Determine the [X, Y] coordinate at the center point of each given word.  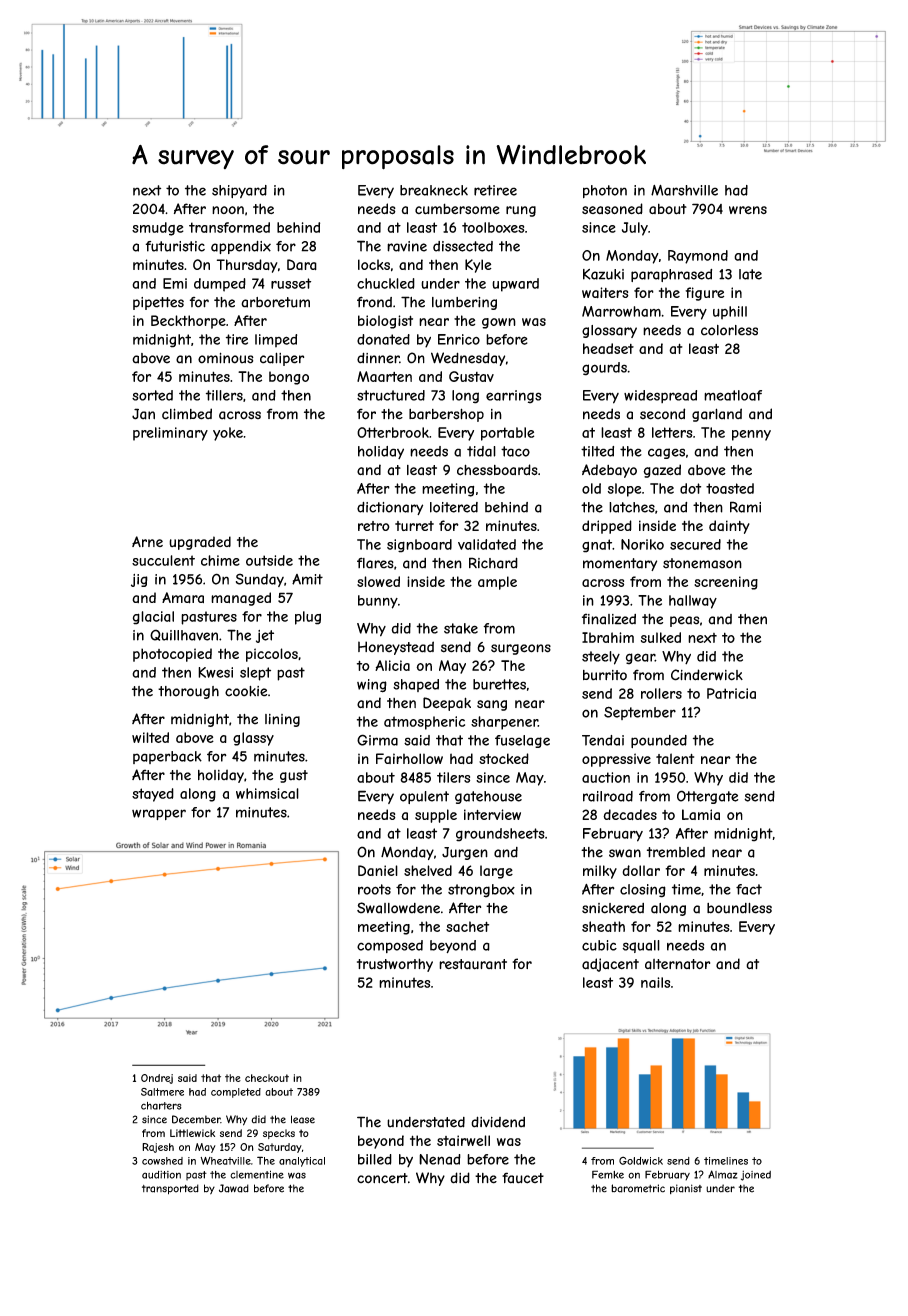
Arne [147, 541]
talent [675, 758]
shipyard [239, 191]
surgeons [521, 649]
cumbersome [457, 209]
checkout [267, 1078]
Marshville [684, 190]
